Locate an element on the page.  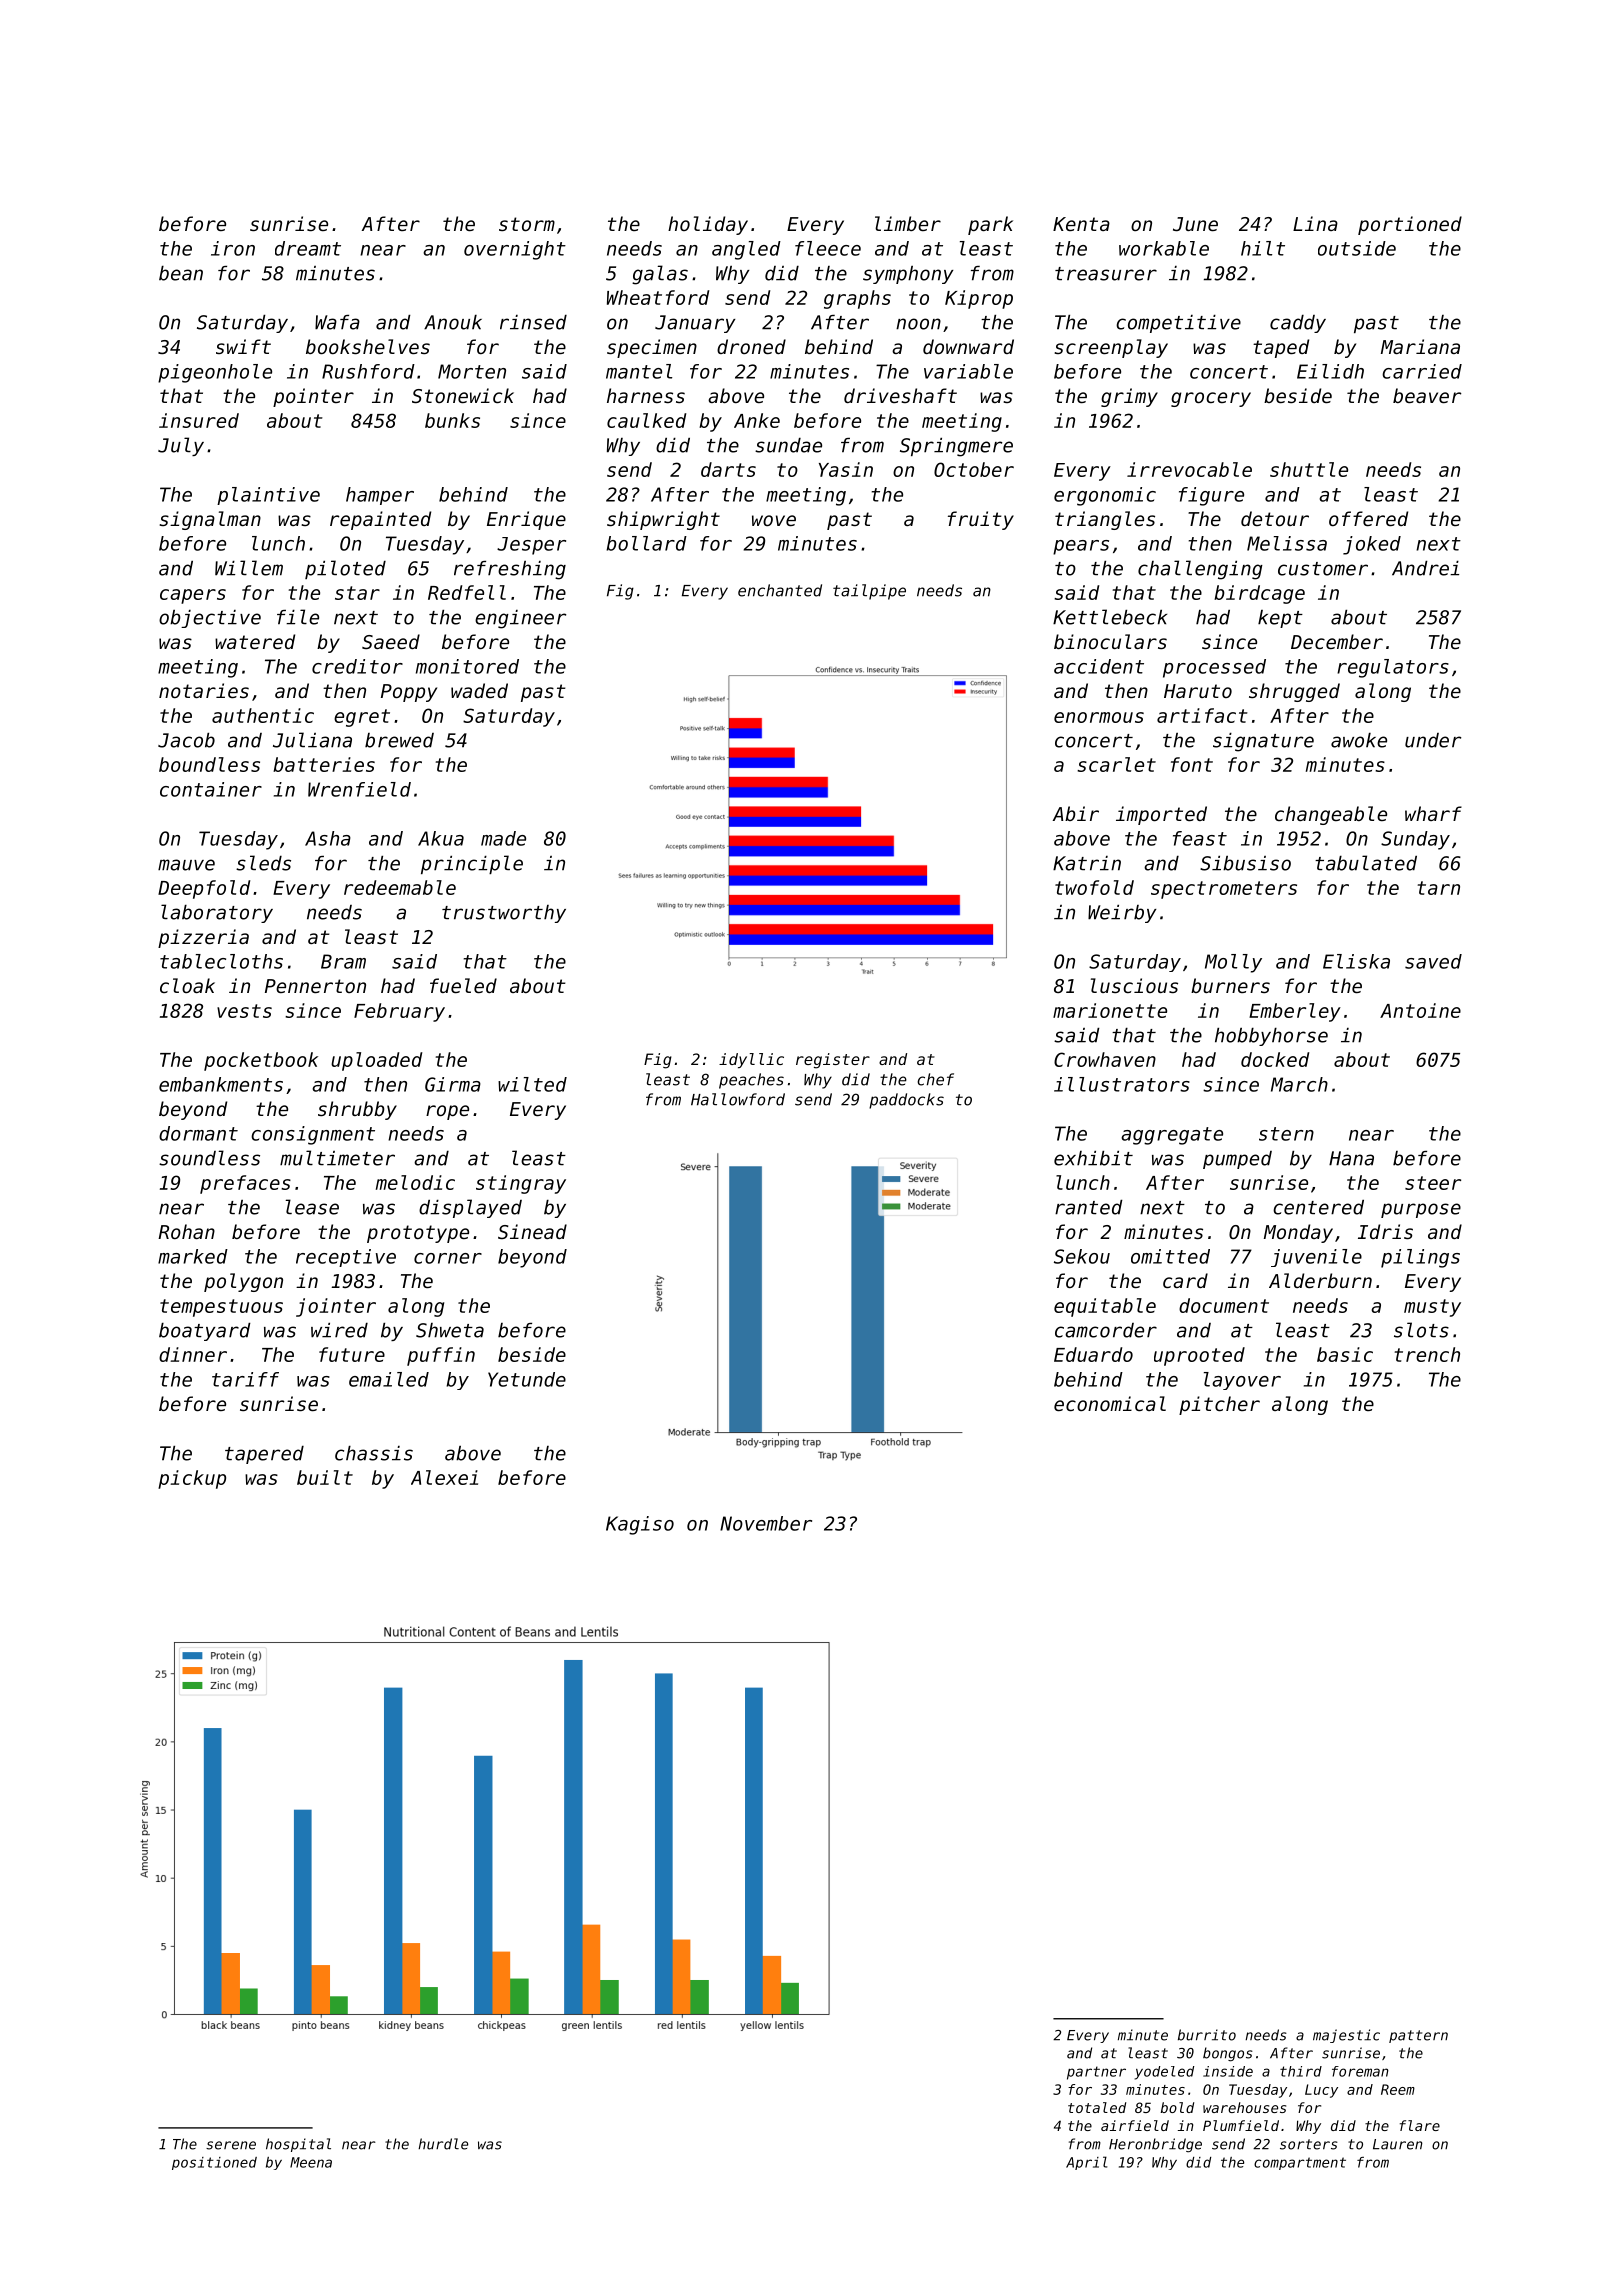
Kagiso is located at coordinates (640, 1525).
